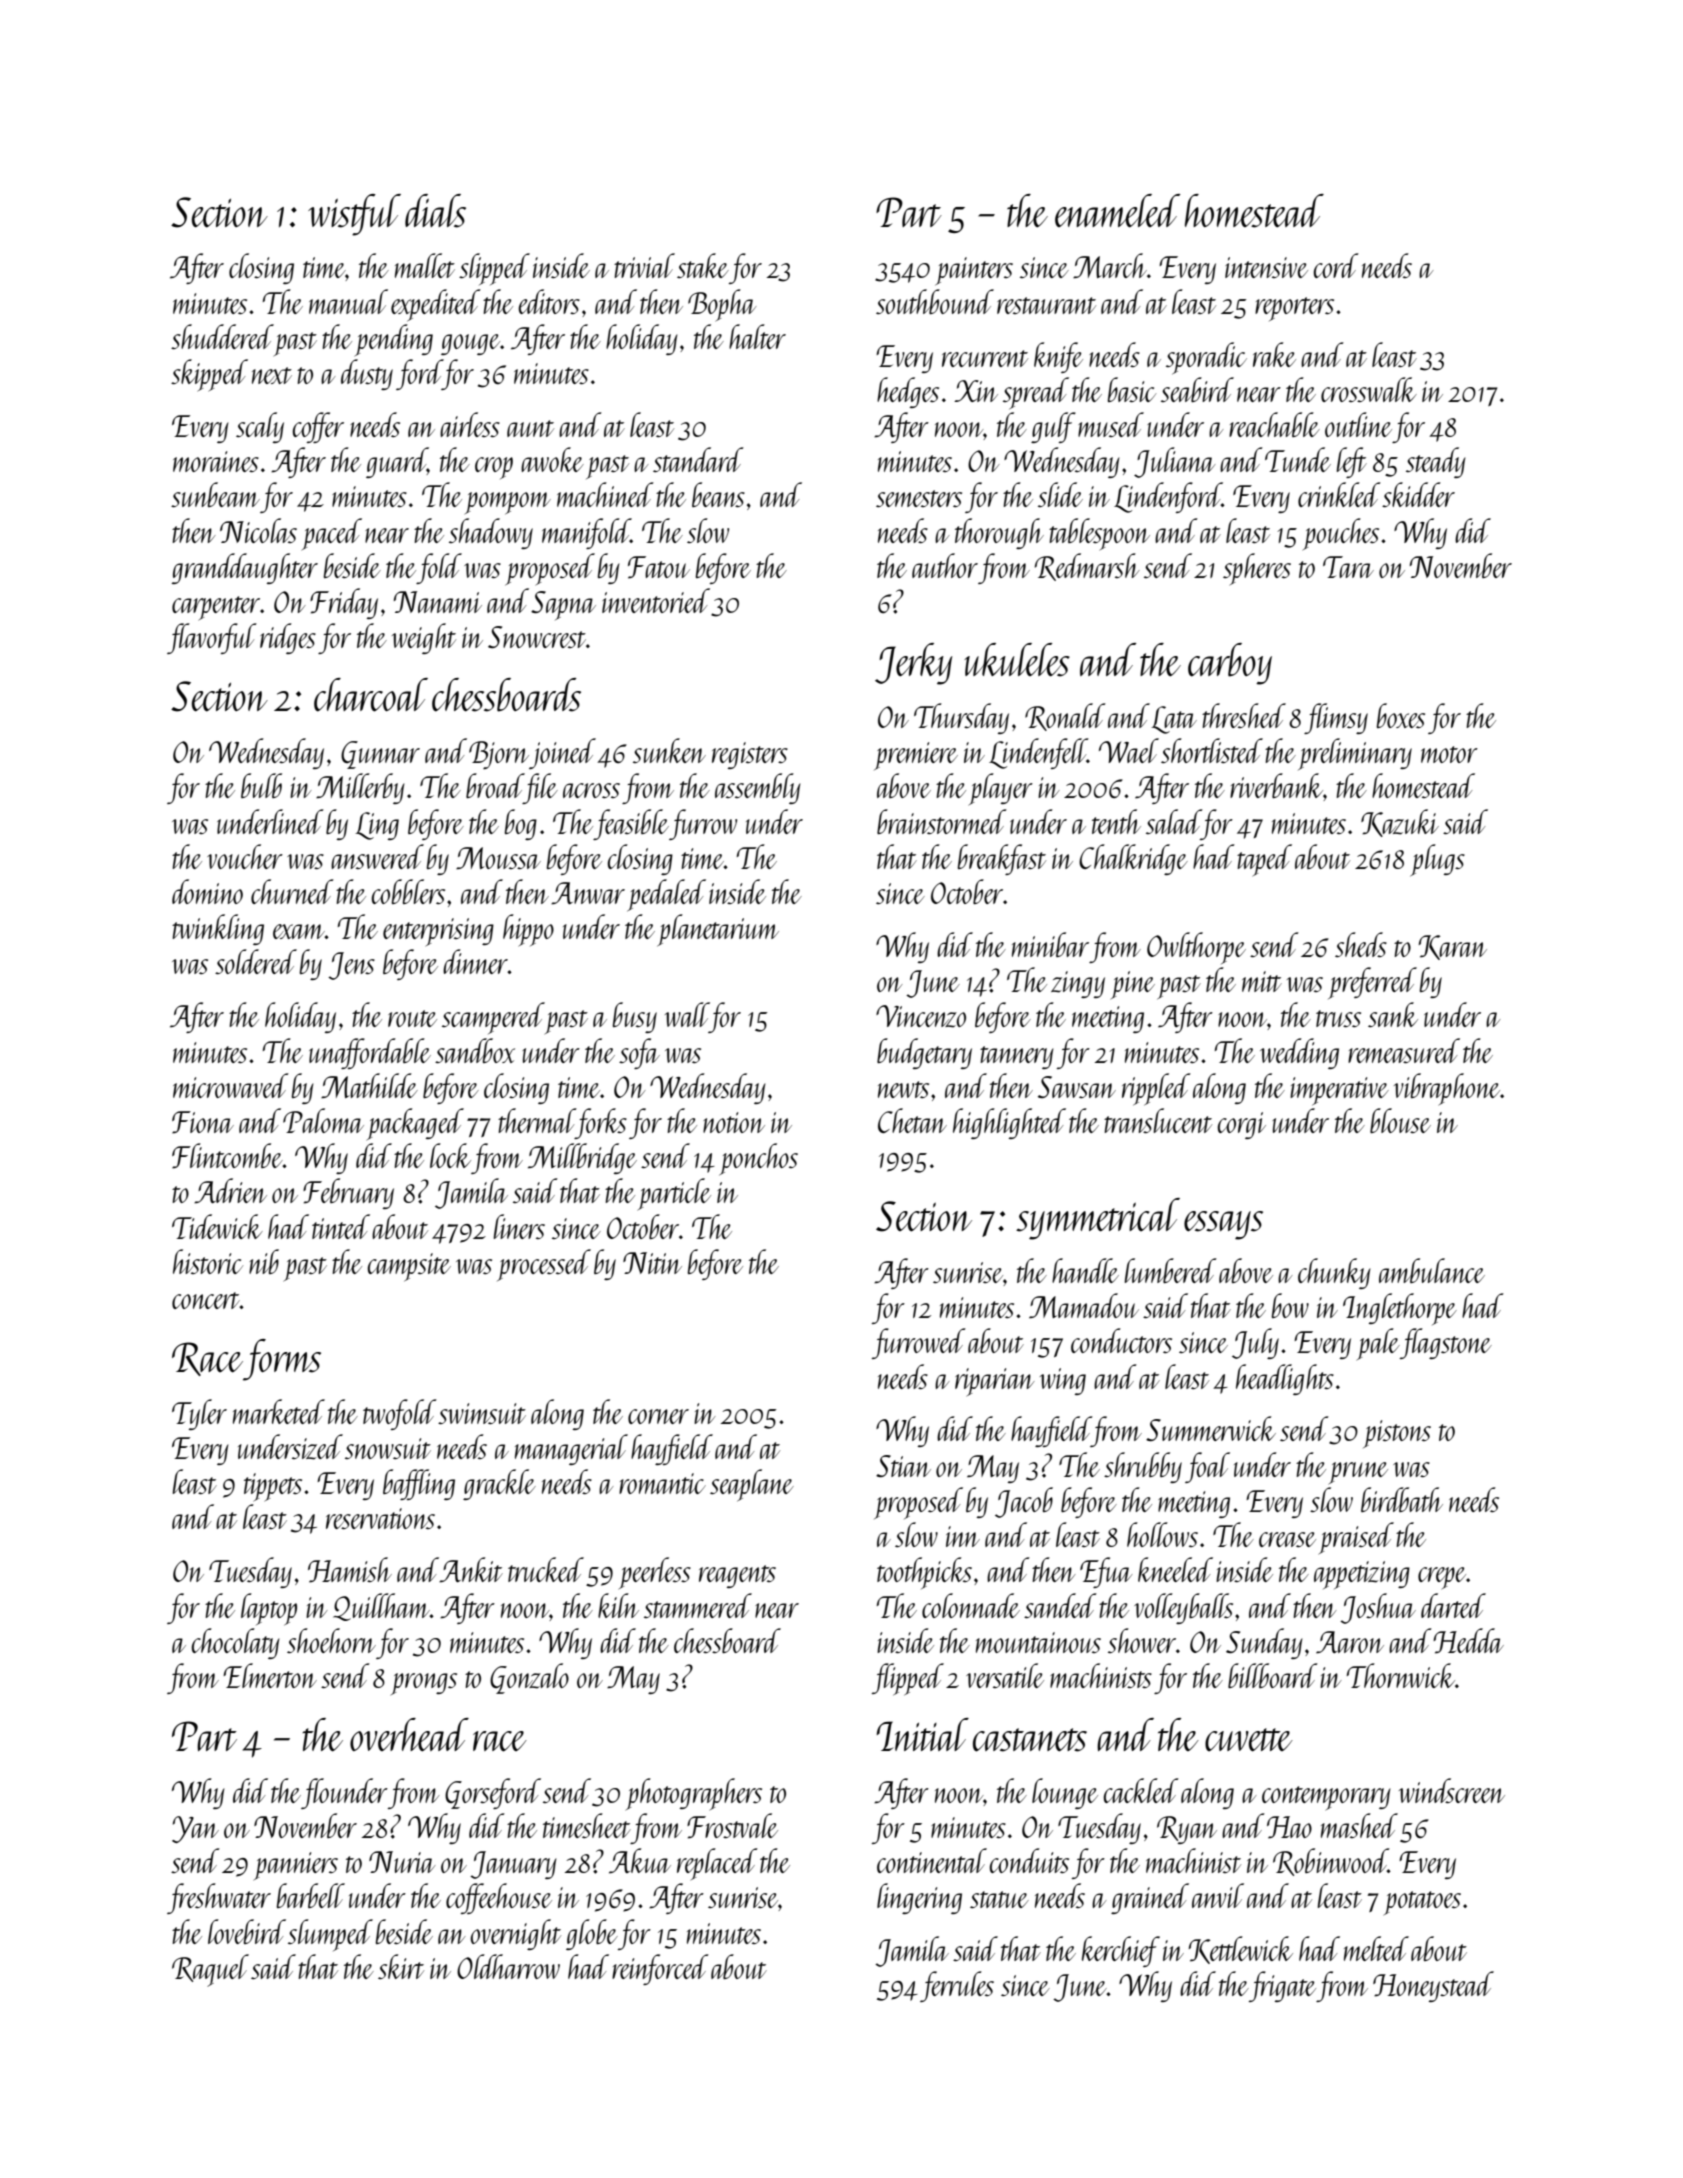  I want to click on Tara, so click(1348, 567).
